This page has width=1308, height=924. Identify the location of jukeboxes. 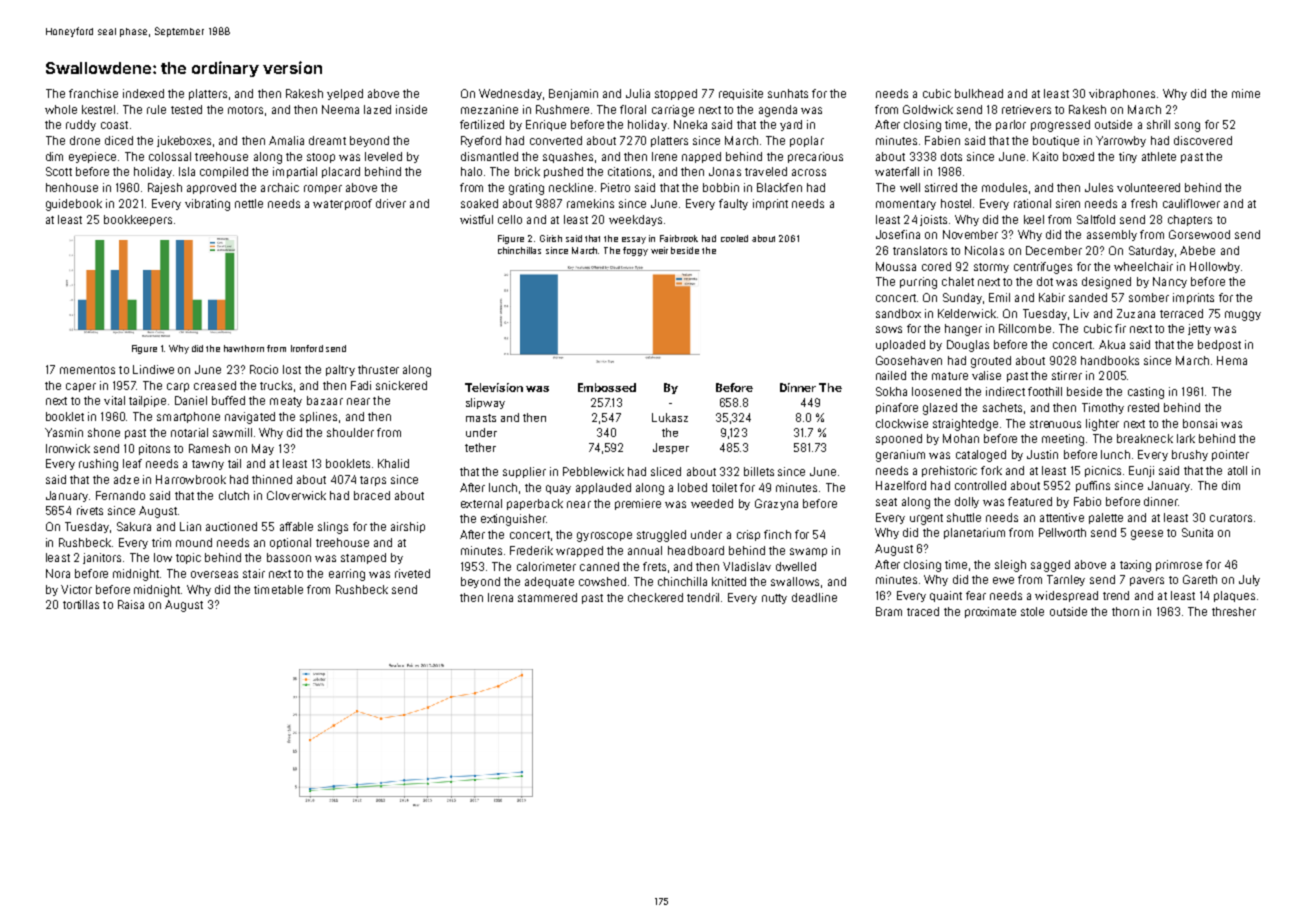
(184, 141).
